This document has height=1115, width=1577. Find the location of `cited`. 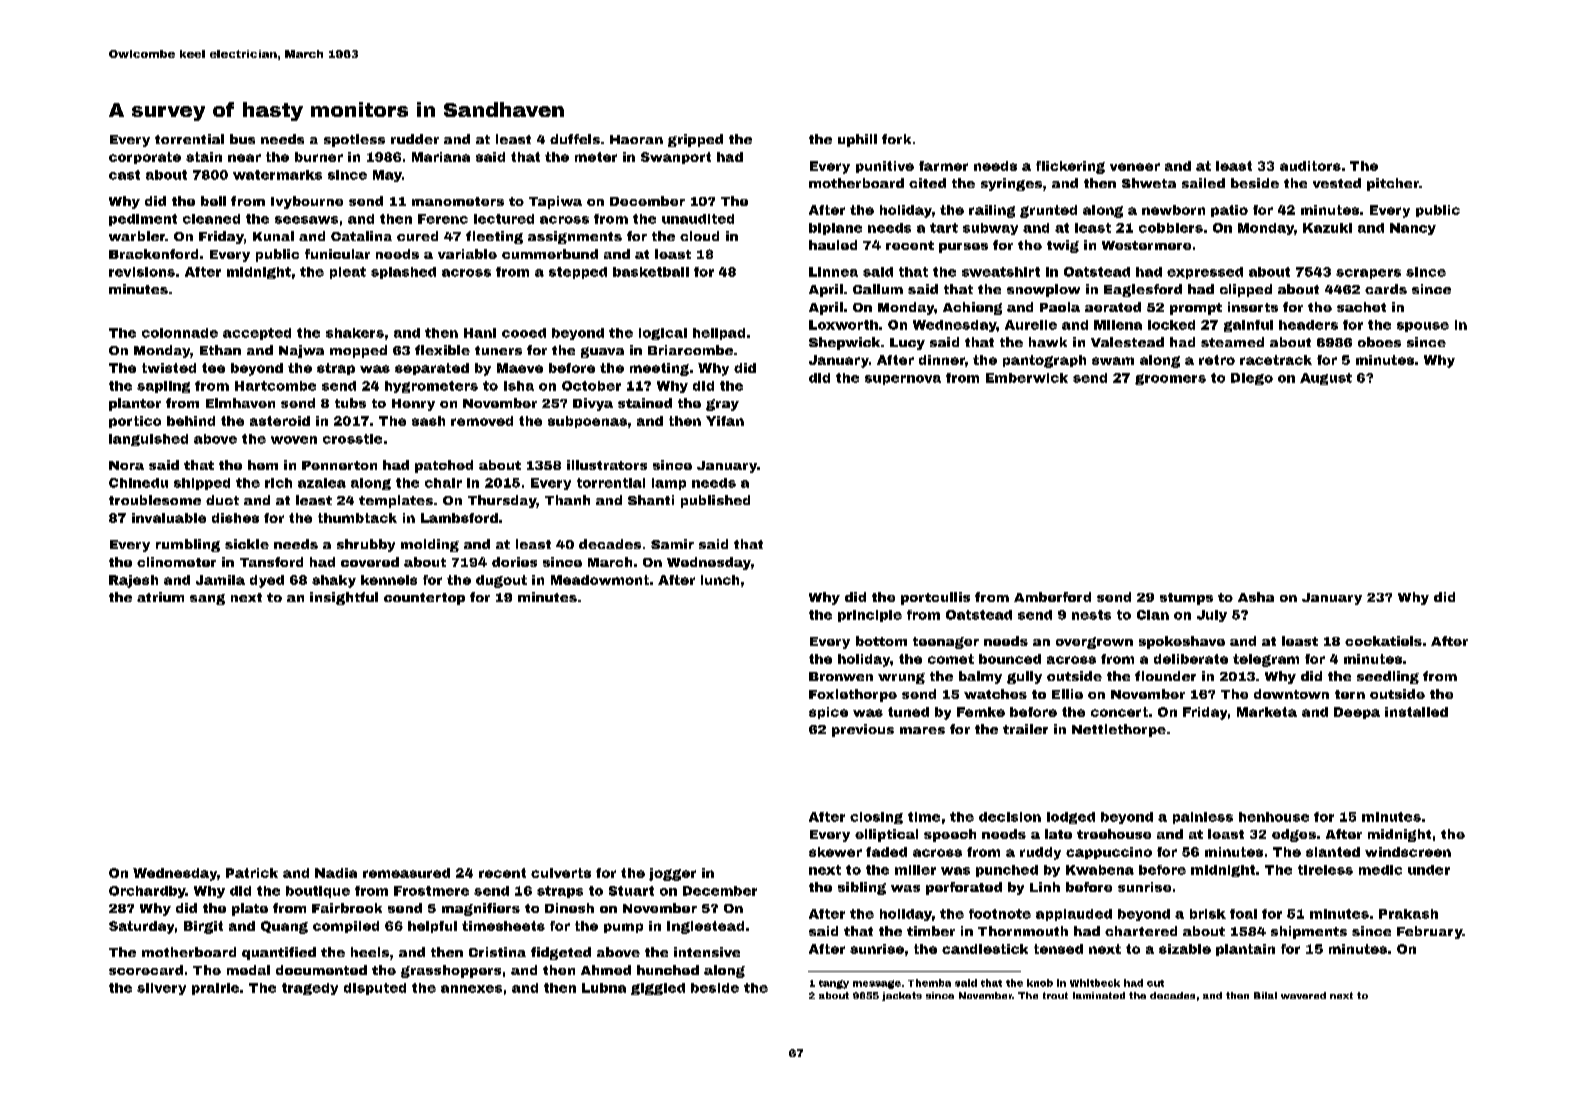

cited is located at coordinates (927, 183).
